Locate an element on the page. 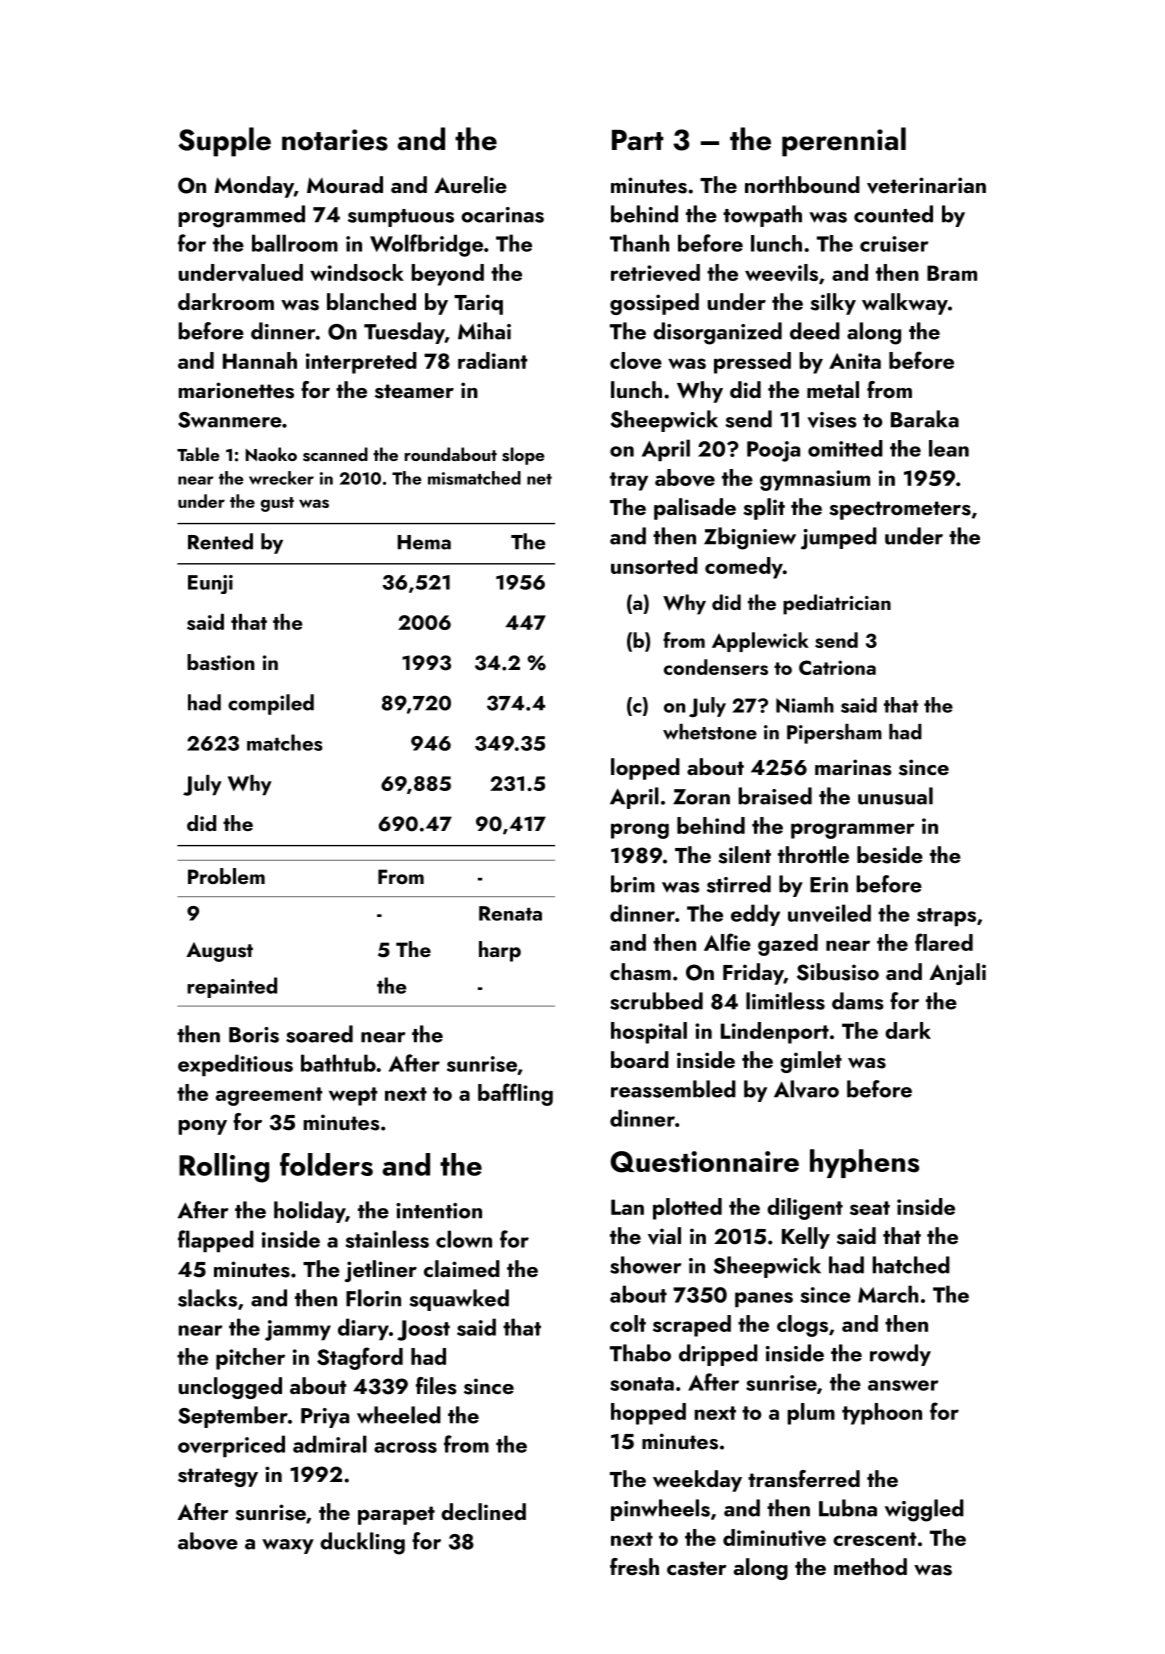 The image size is (1165, 1654). bastion is located at coordinates (221, 662).
